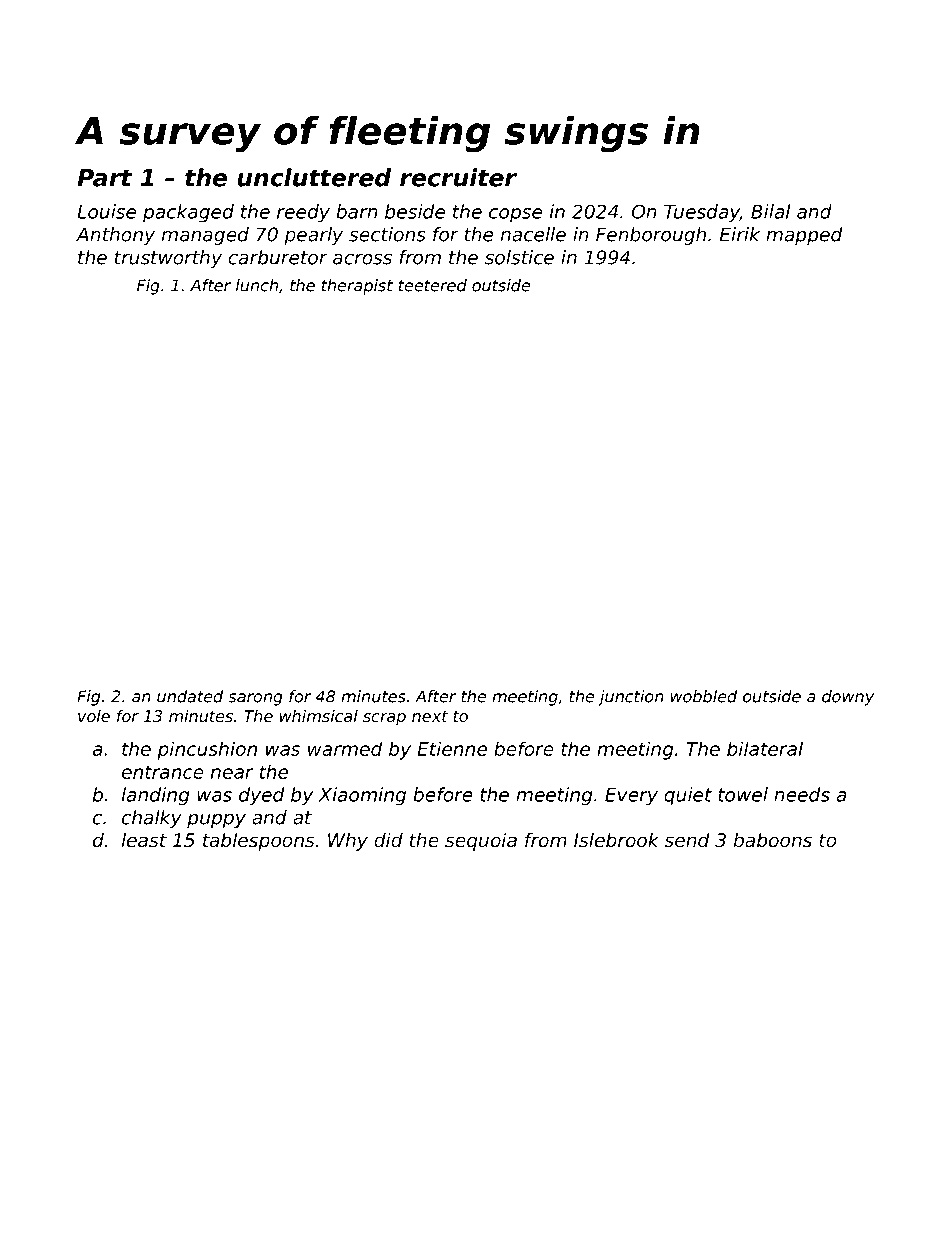 Image resolution: width=952 pixels, height=1233 pixels. What do you see at coordinates (430, 716) in the document?
I see `next` at bounding box center [430, 716].
